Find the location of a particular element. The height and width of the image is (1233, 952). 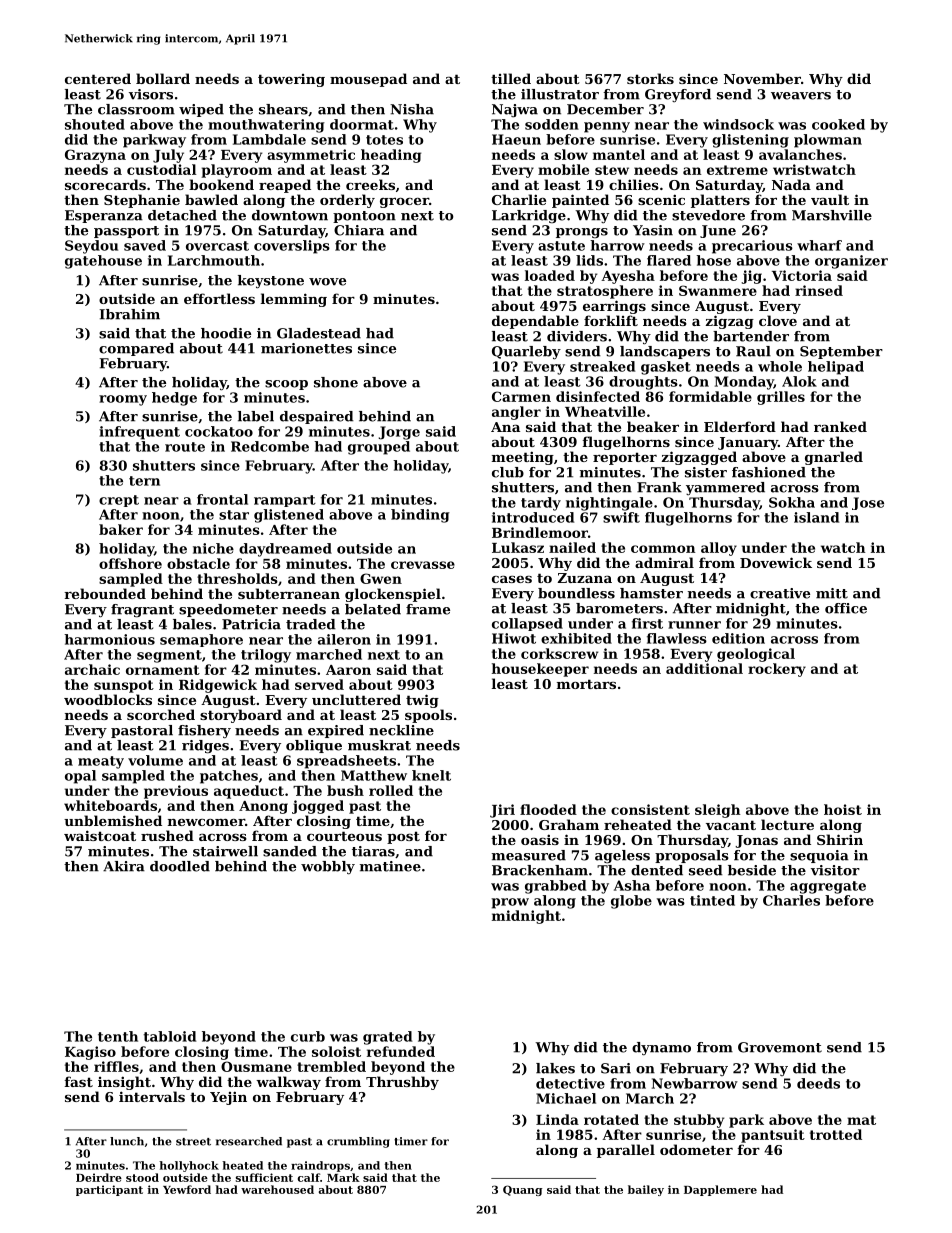

mousepad is located at coordinates (368, 80).
